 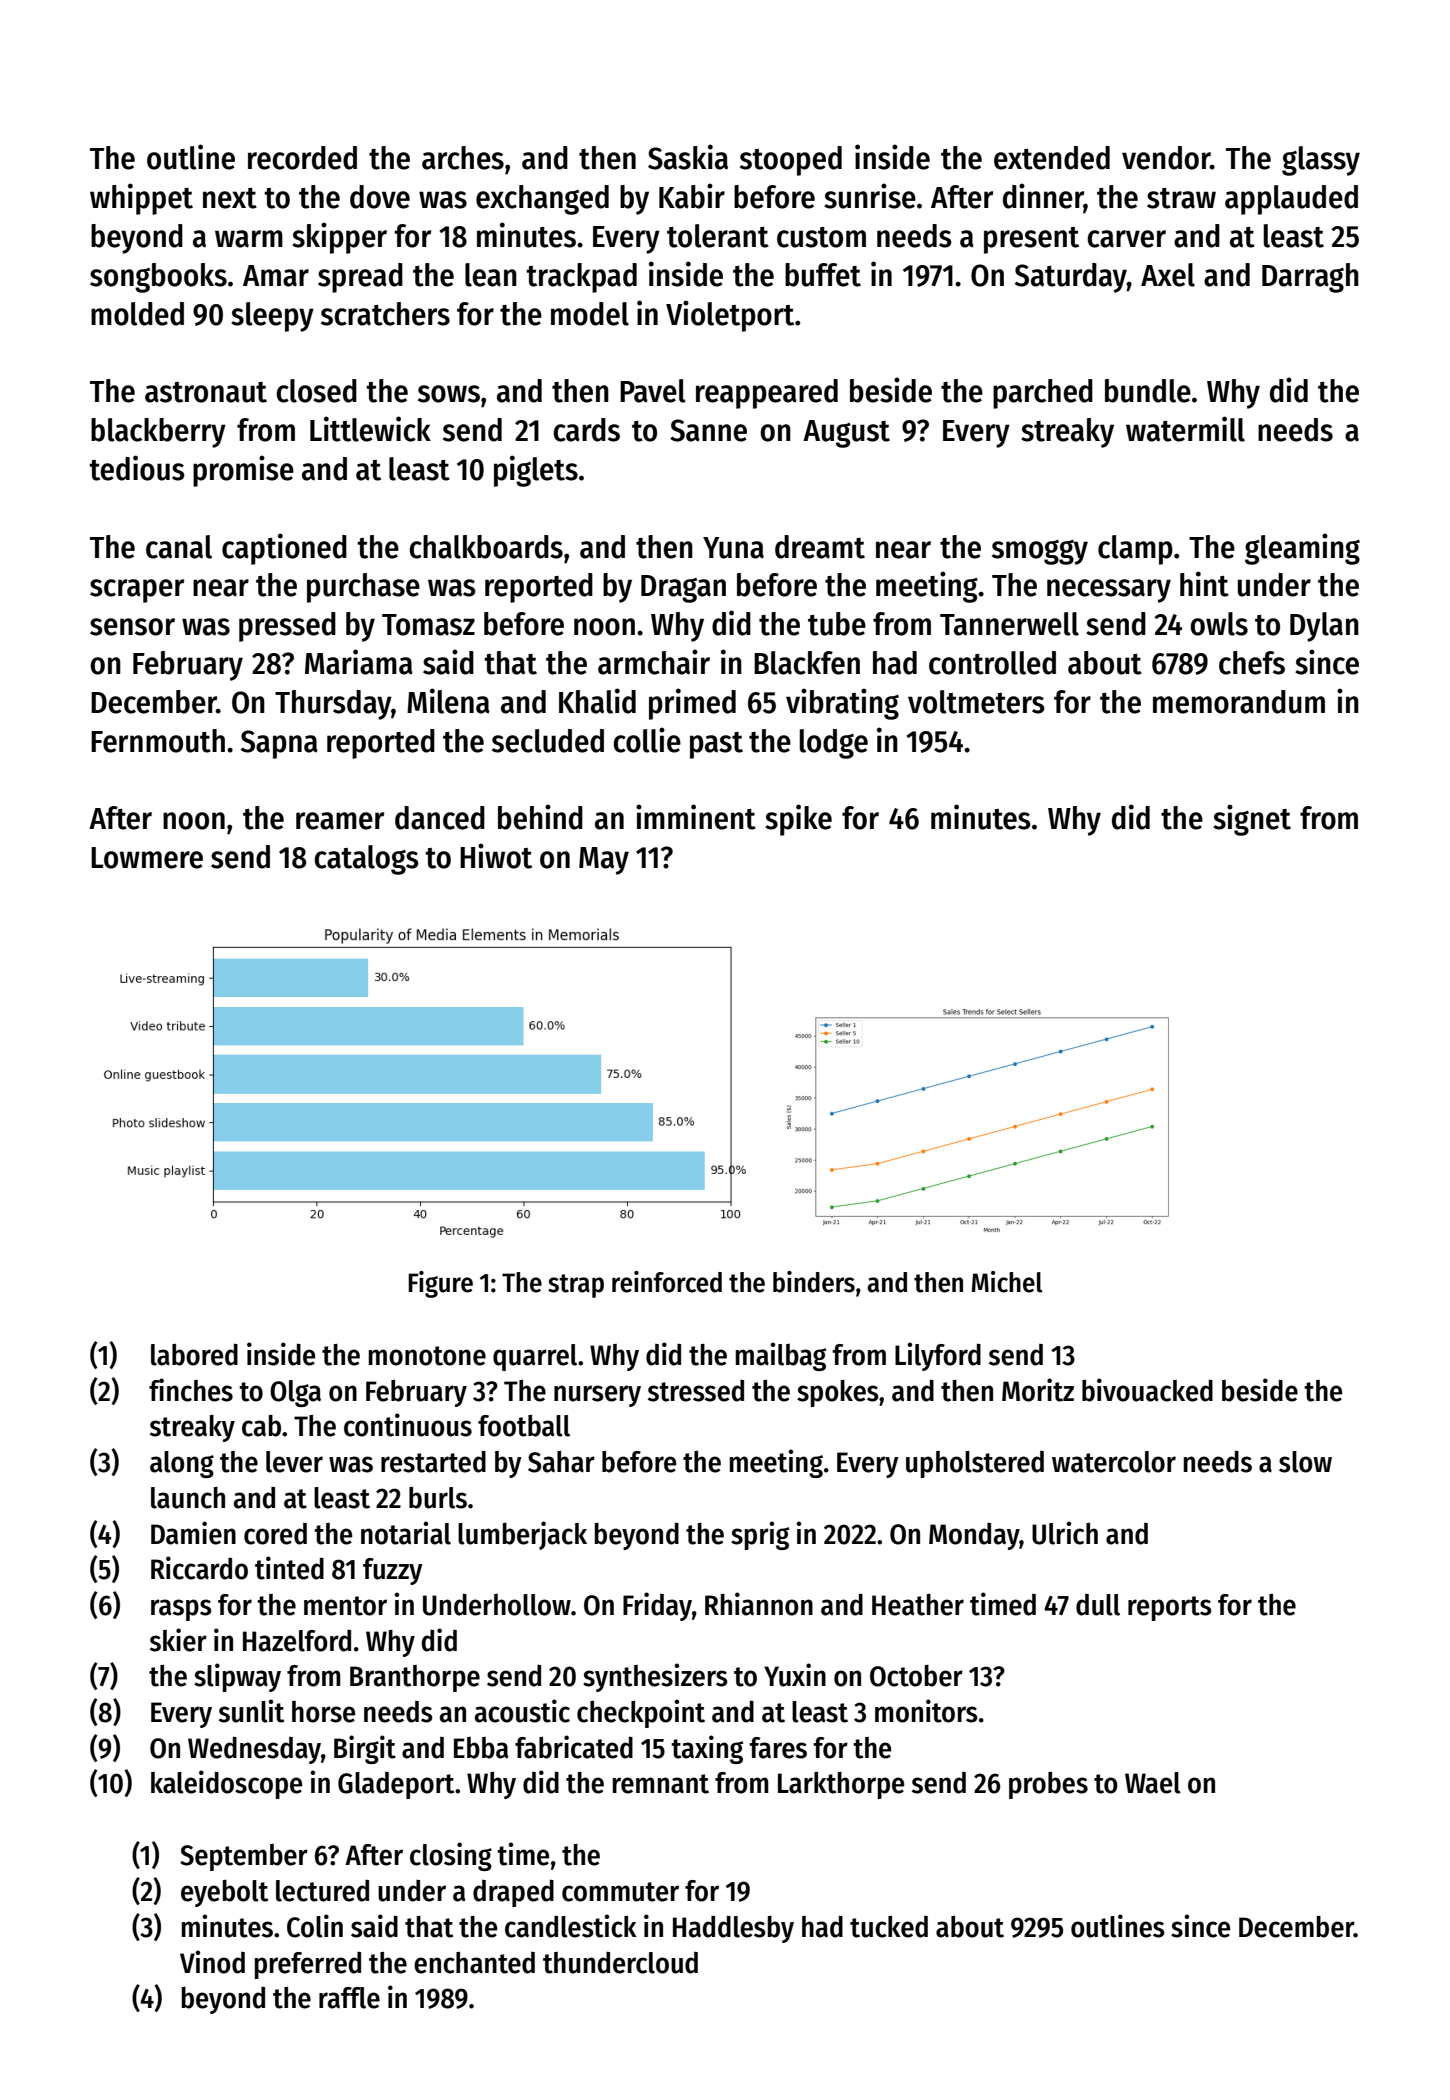 What do you see at coordinates (297, 1641) in the screenshot?
I see `Hazelford` at bounding box center [297, 1641].
